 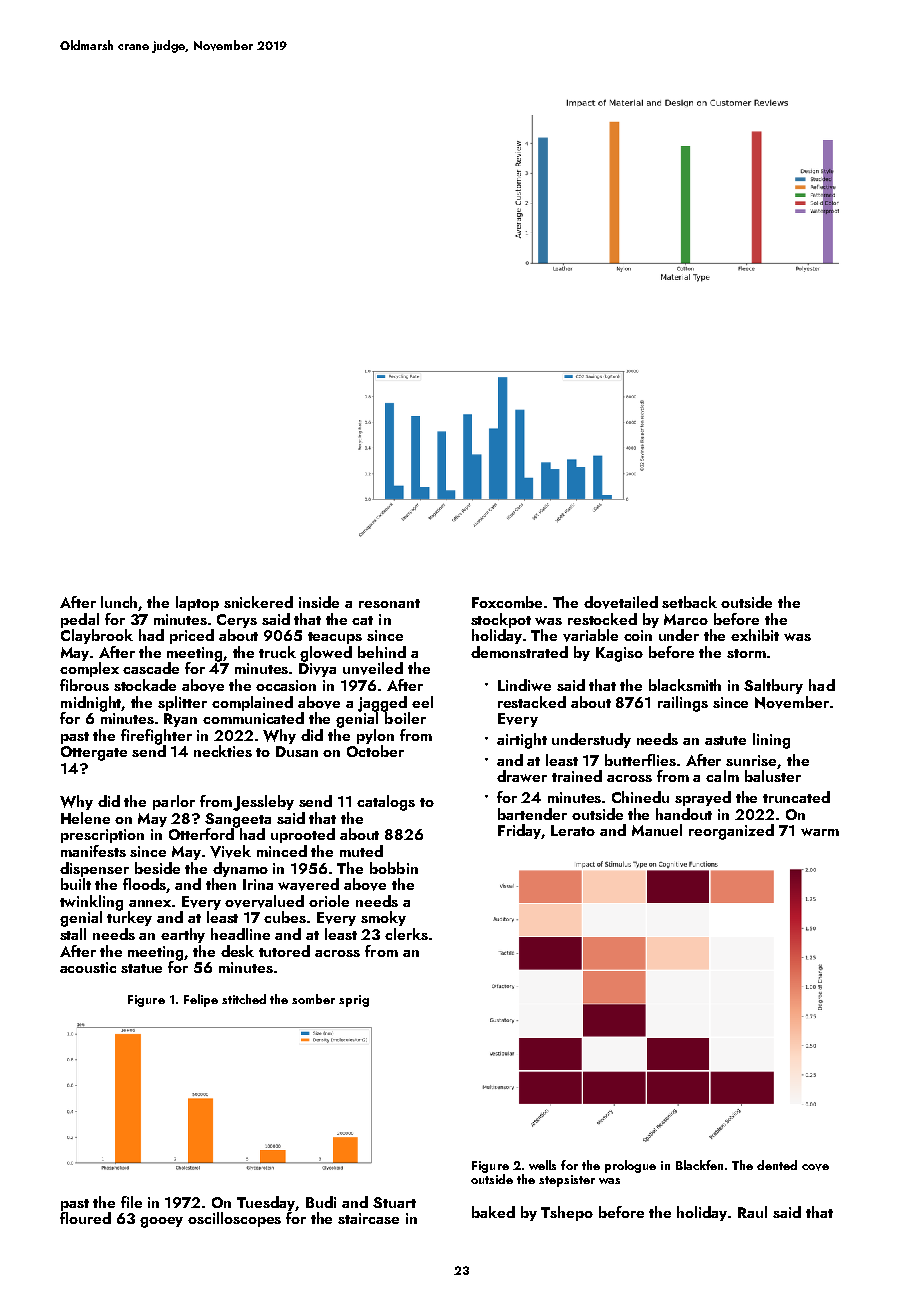 I want to click on reorganized, so click(x=731, y=832).
